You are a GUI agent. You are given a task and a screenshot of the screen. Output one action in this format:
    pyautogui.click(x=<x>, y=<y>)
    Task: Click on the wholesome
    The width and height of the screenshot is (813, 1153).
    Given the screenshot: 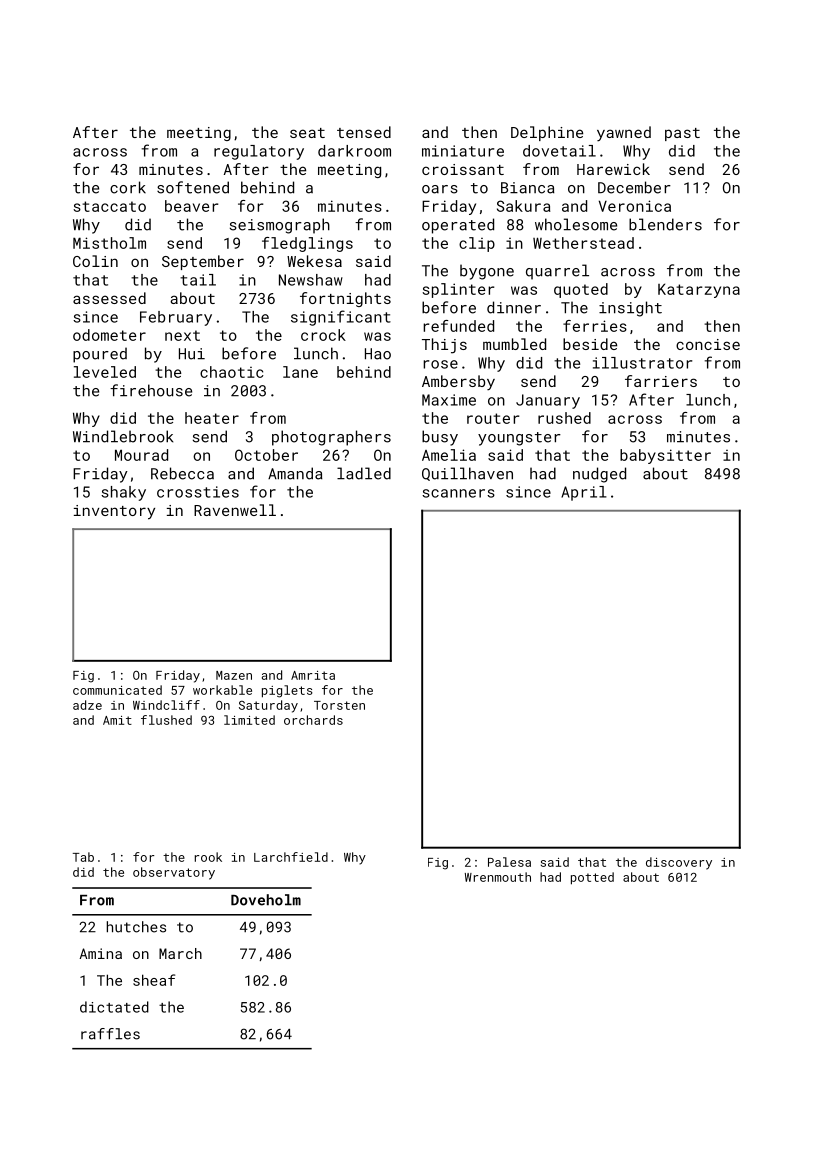 What is the action you would take?
    pyautogui.click(x=576, y=224)
